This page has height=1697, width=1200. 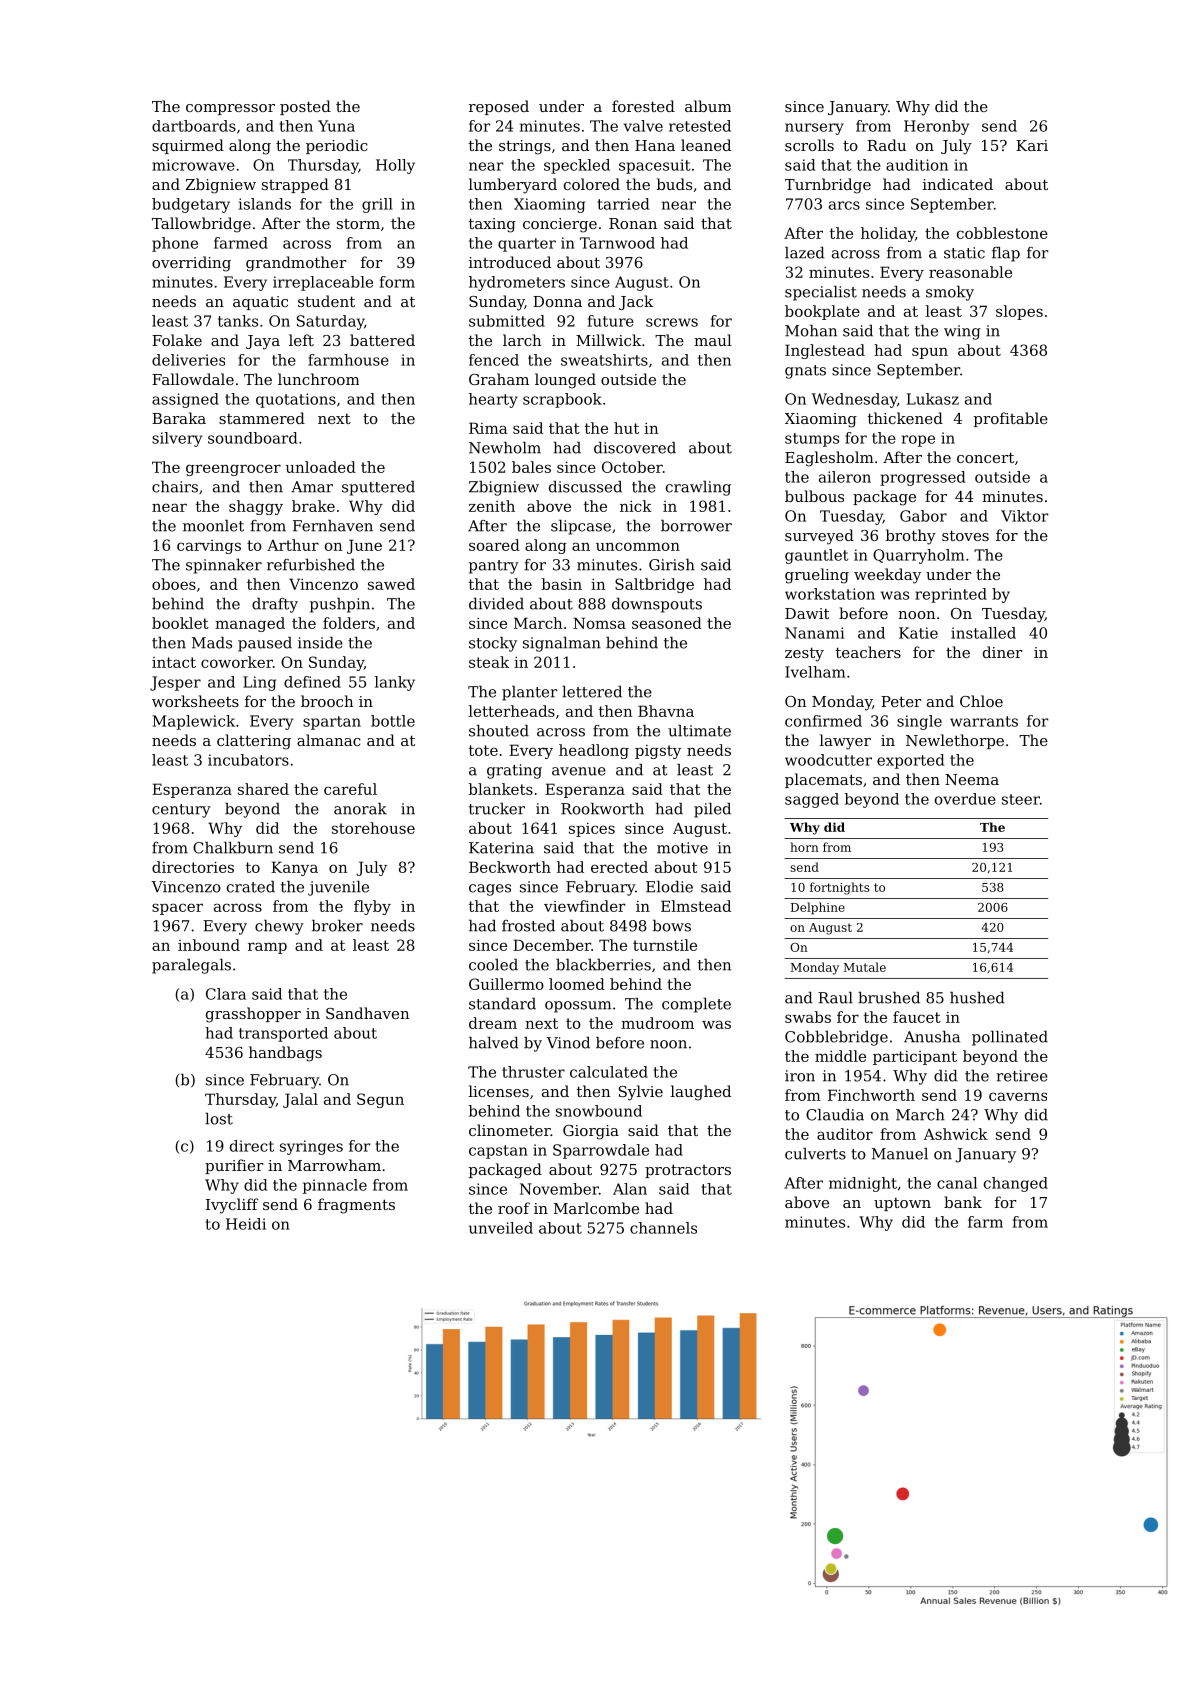 What do you see at coordinates (696, 526) in the page?
I see `borrower` at bounding box center [696, 526].
